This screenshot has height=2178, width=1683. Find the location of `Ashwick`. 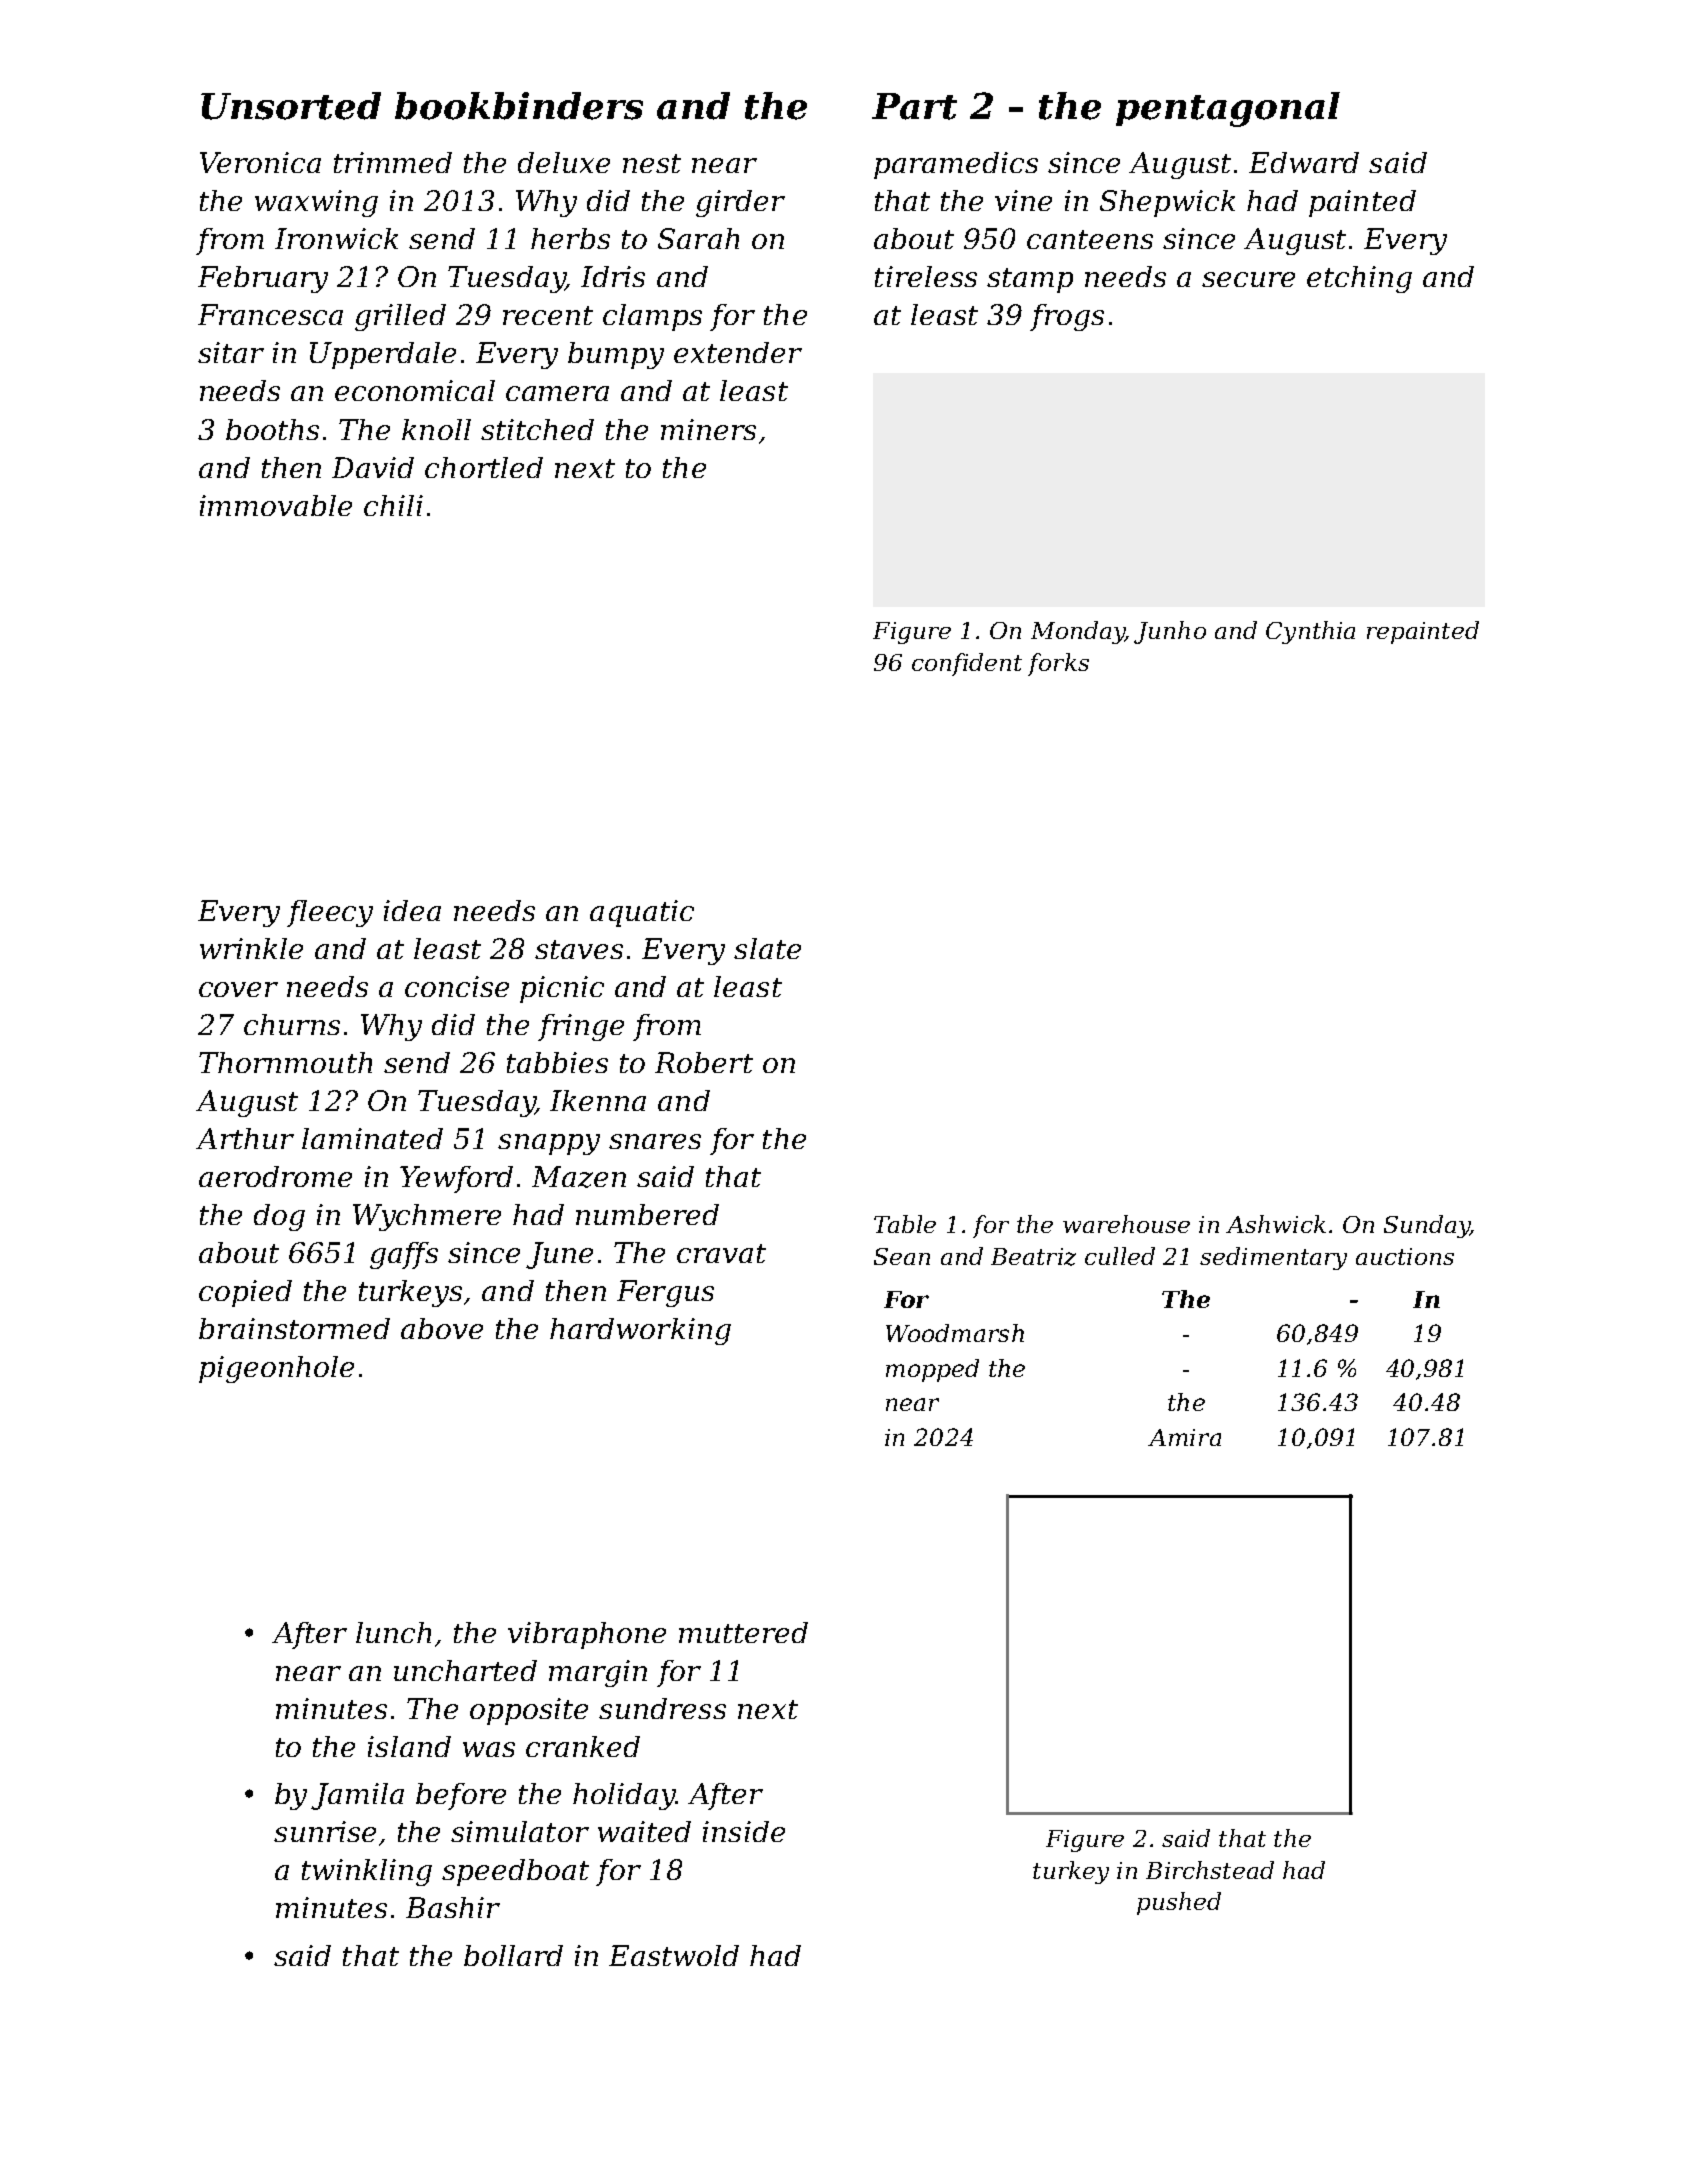

Ashwick is located at coordinates (1276, 1224).
